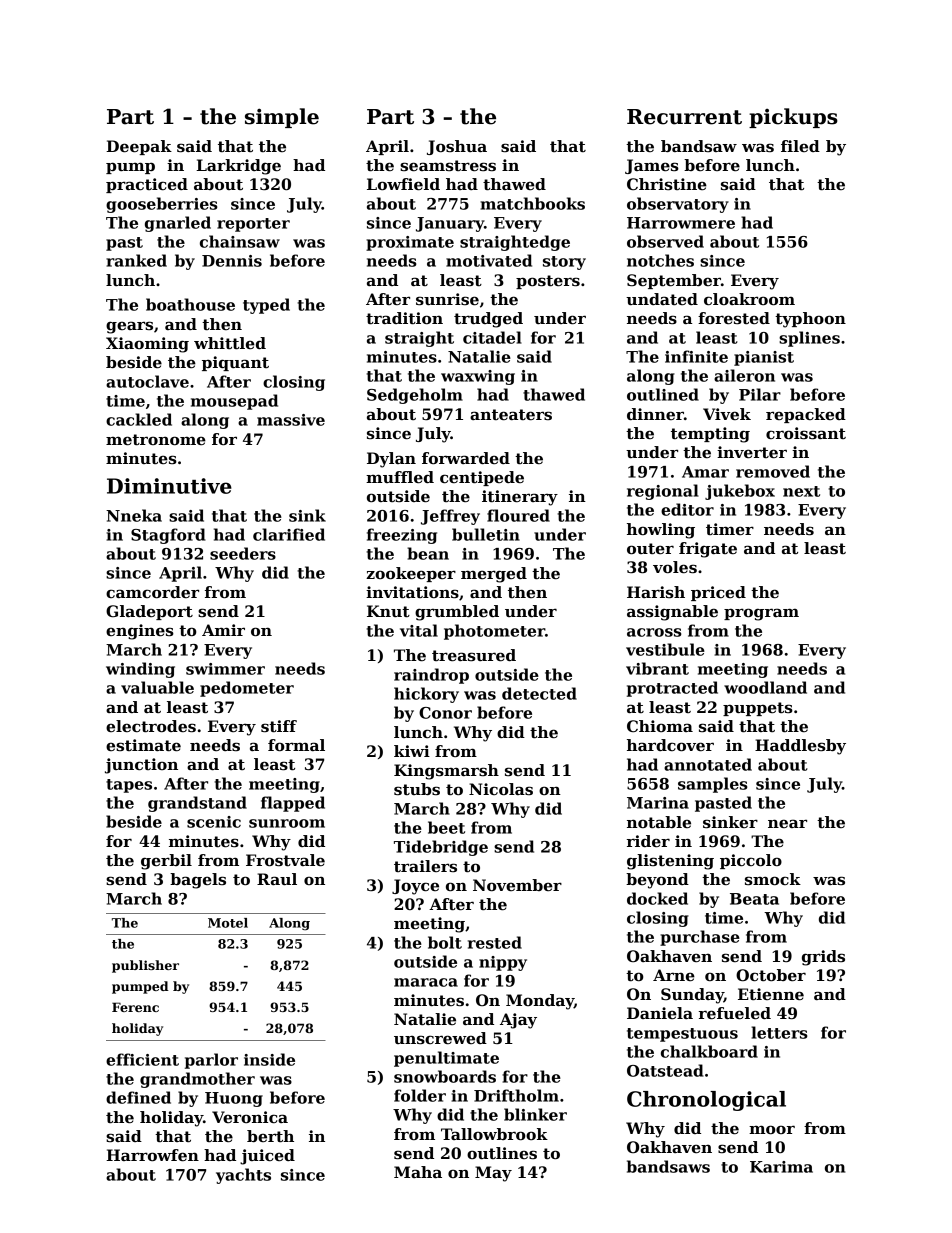 This page has height=1233, width=952. Describe the element at coordinates (166, 862) in the page. I see `gerbil` at that location.
